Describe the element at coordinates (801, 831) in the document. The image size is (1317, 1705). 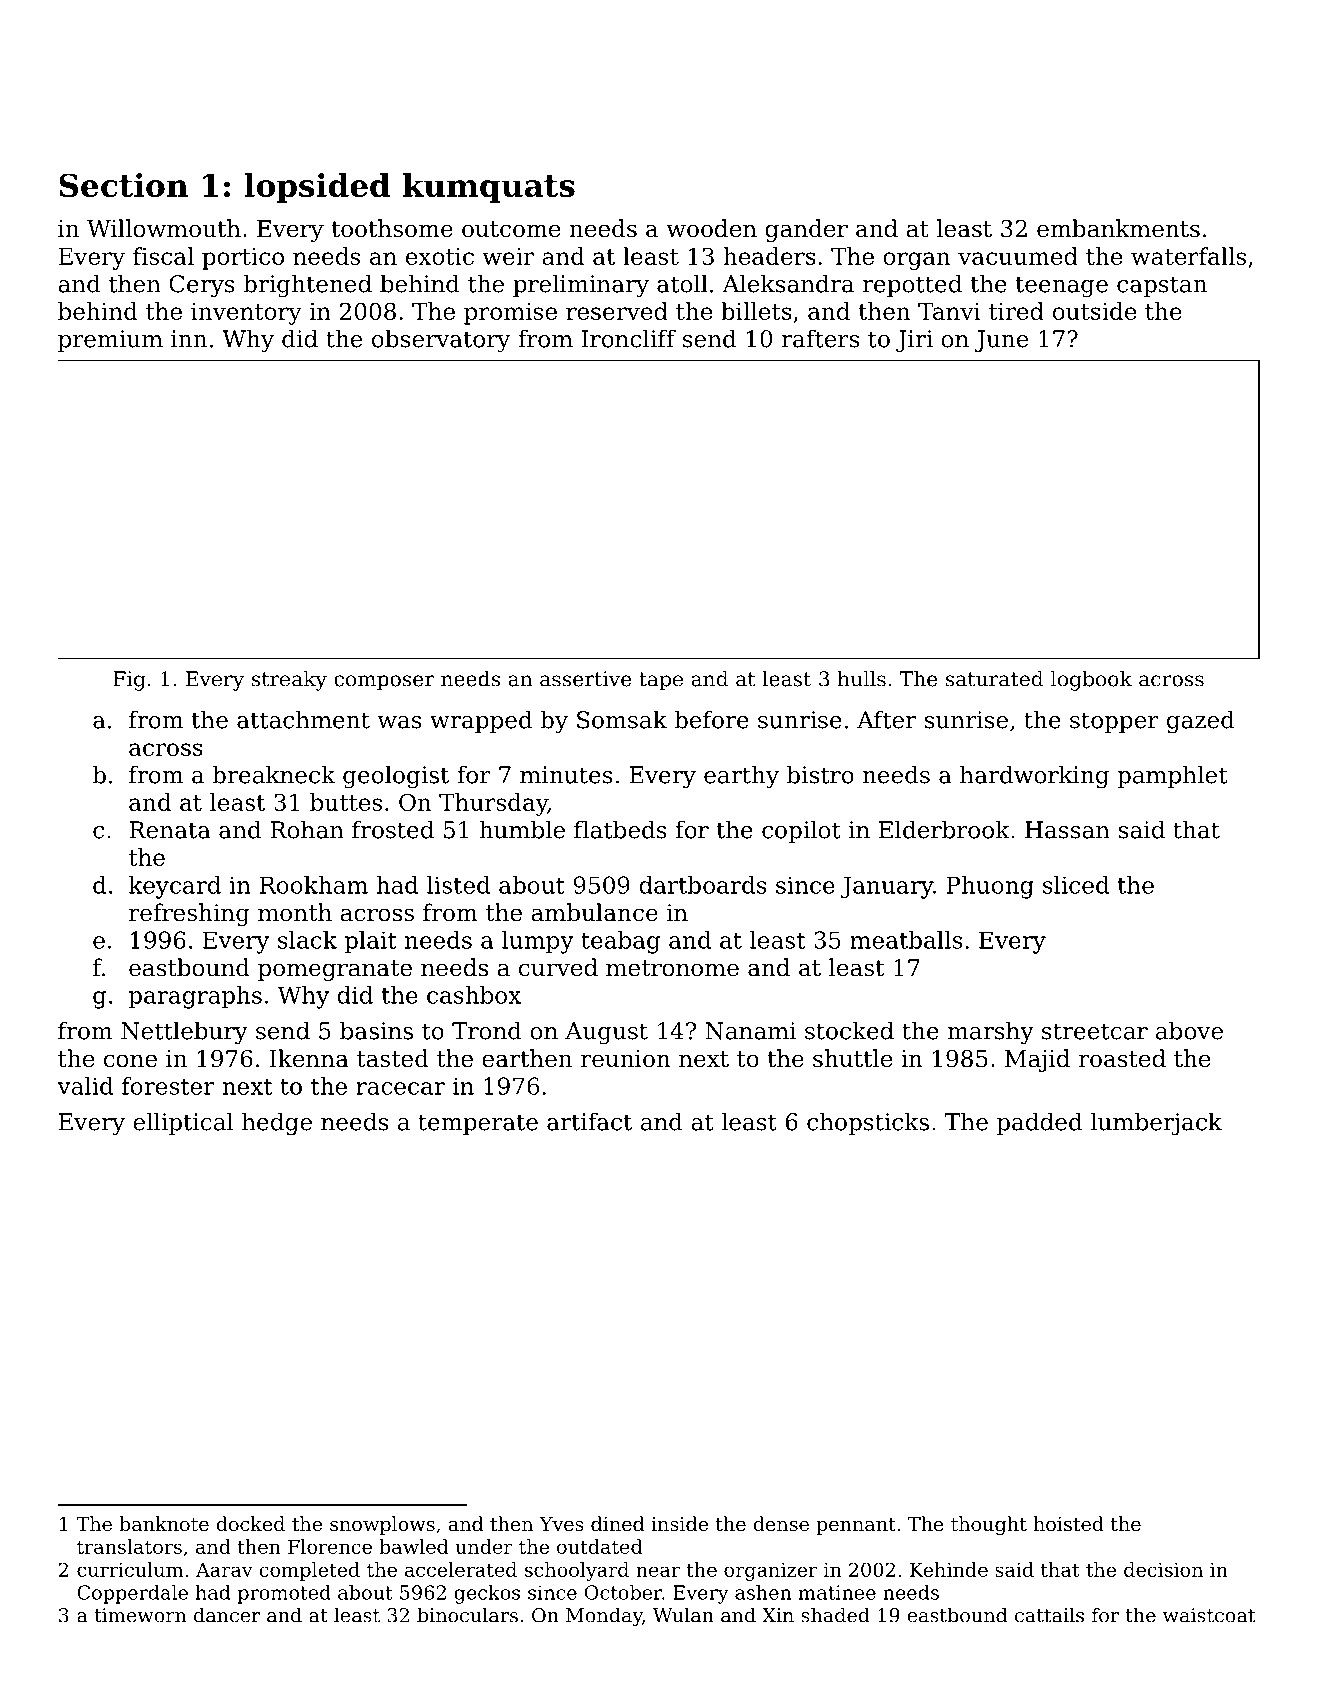
I see `copilot` at that location.
